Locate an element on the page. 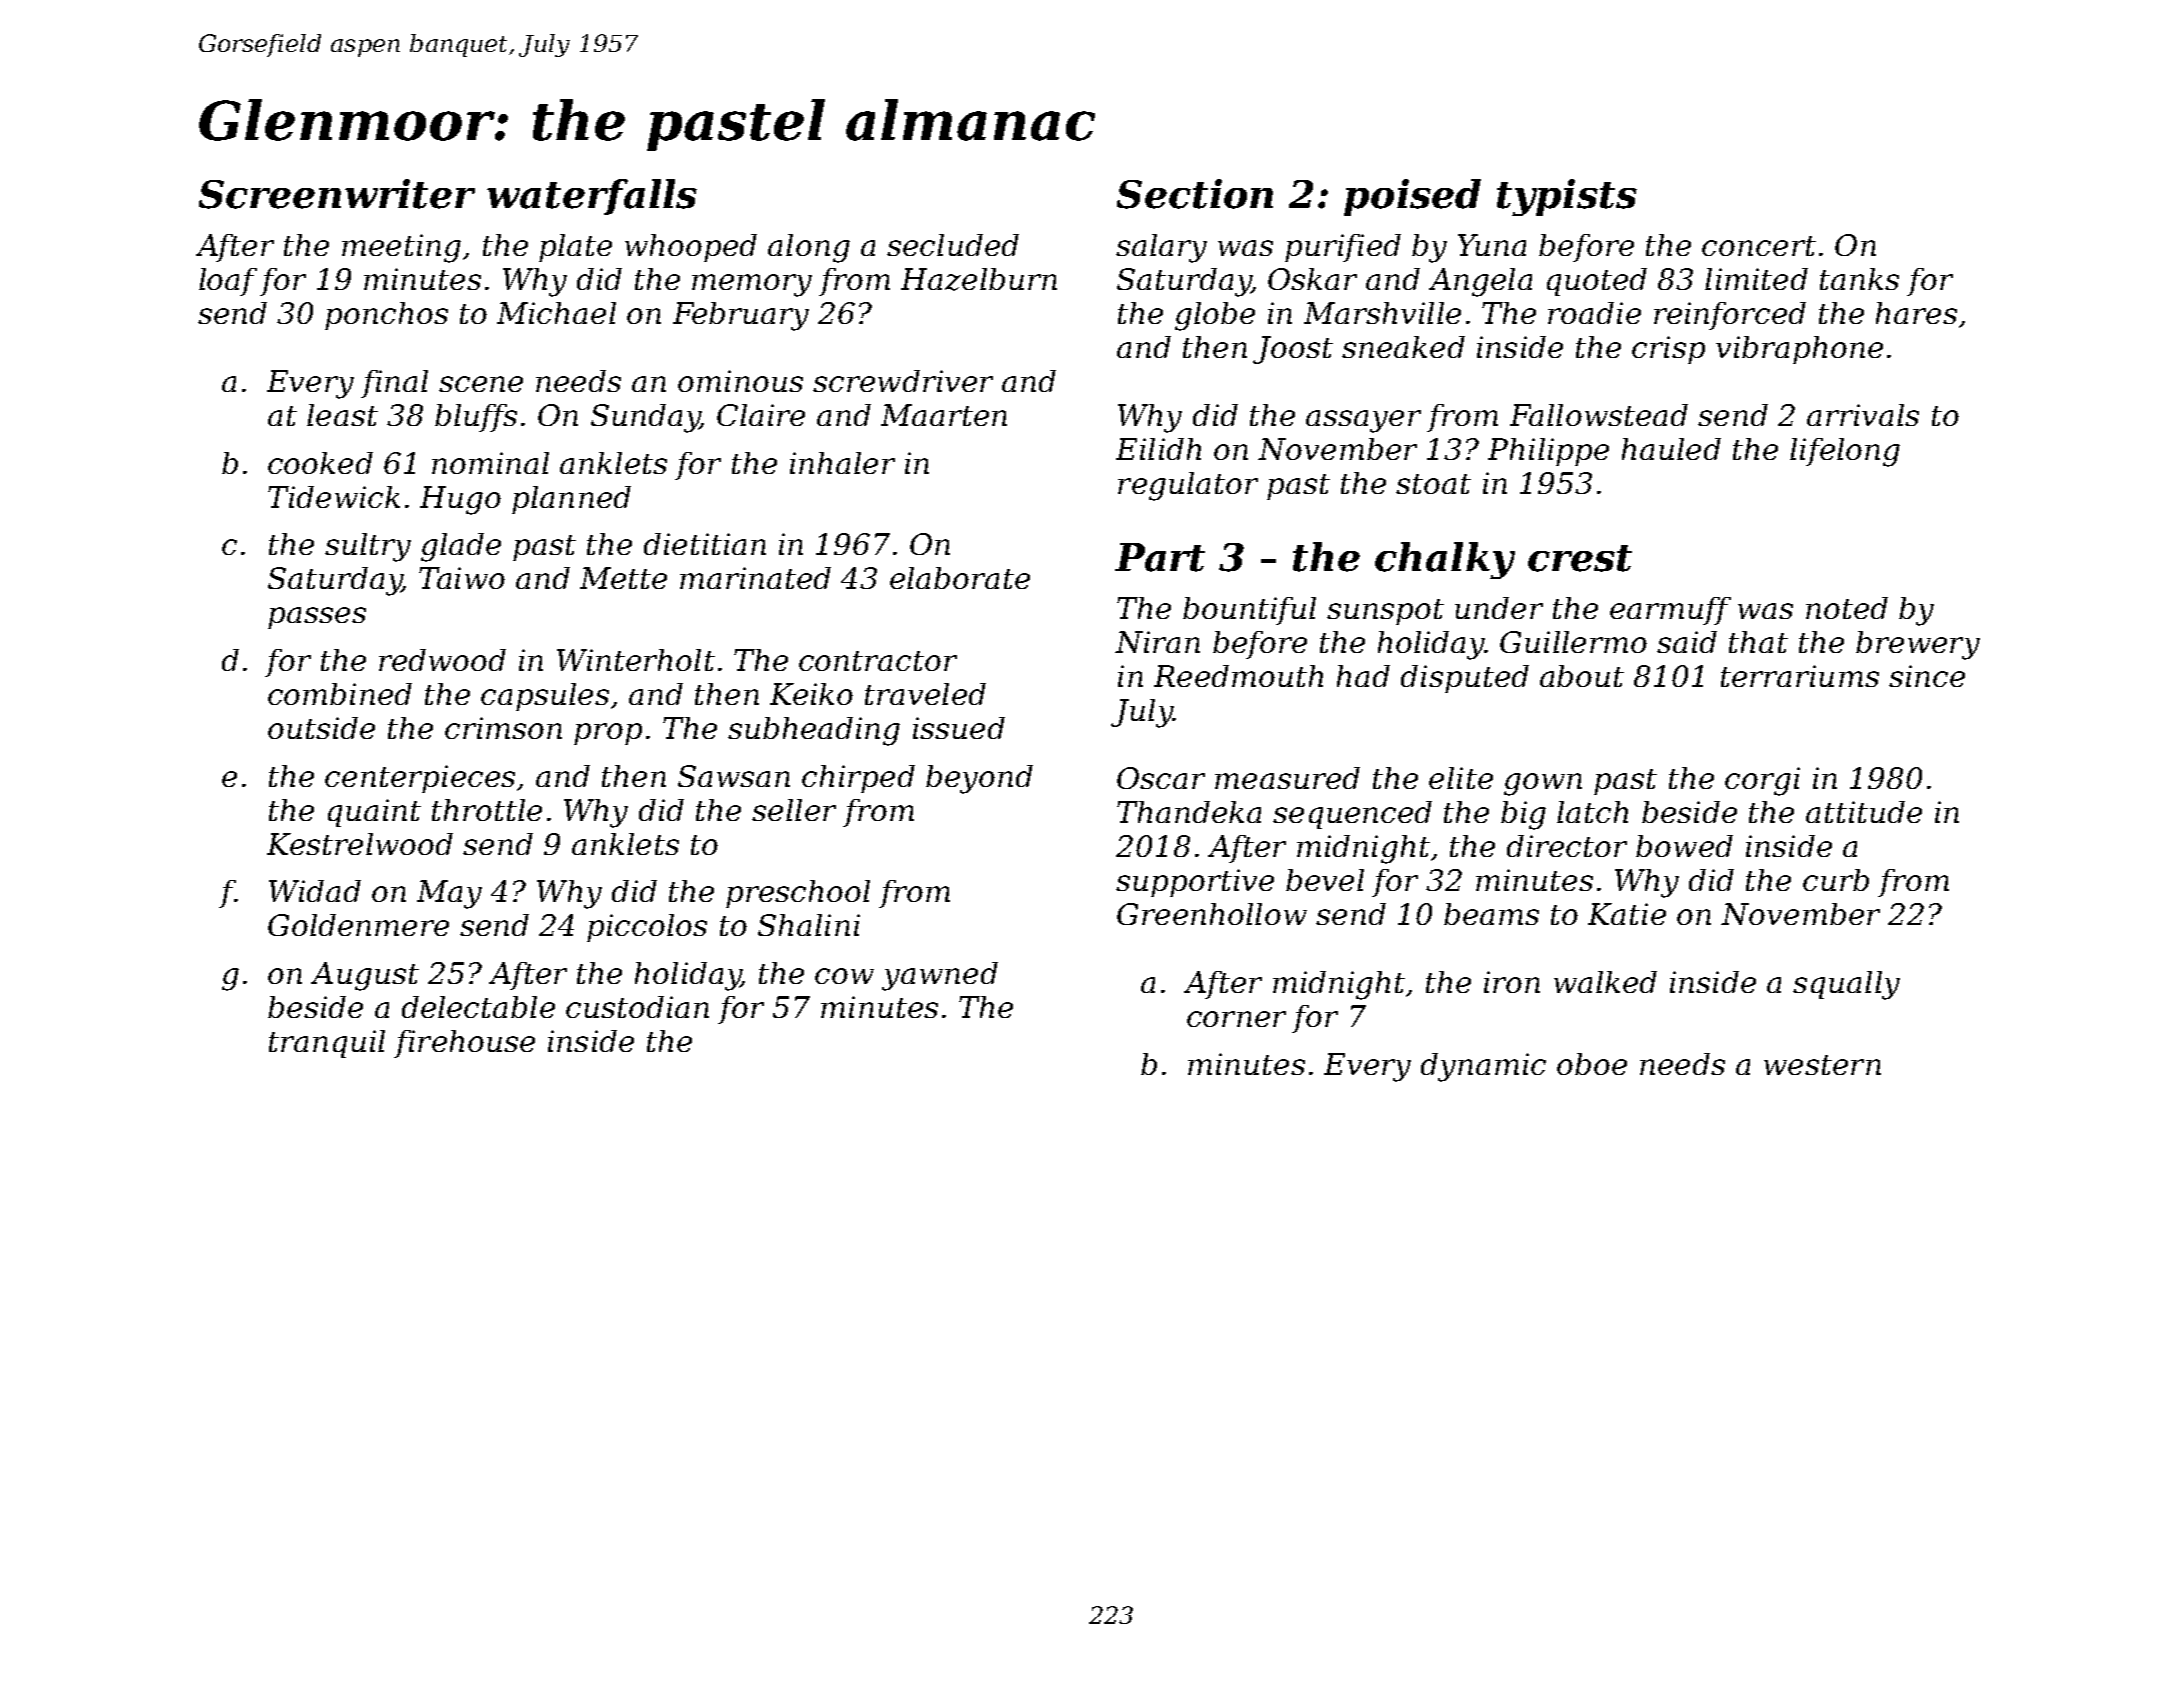 This document has height=1683, width=2178. bountiful is located at coordinates (1249, 611).
